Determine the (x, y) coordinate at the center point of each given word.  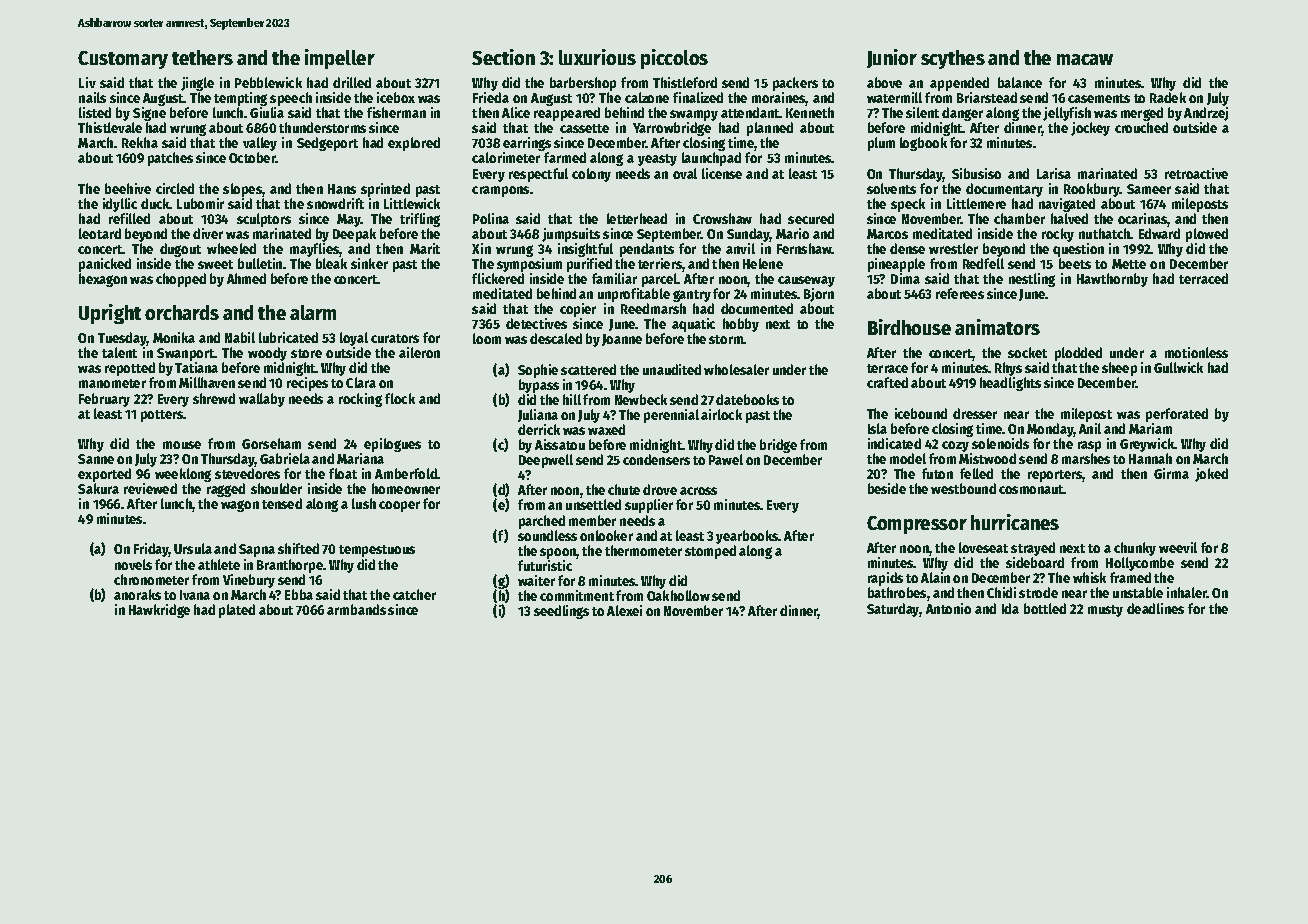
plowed (1207, 235)
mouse (182, 445)
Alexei (624, 610)
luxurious (597, 57)
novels (133, 564)
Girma (1171, 473)
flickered (498, 278)
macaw (1085, 59)
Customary (123, 60)
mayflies (314, 250)
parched (542, 522)
